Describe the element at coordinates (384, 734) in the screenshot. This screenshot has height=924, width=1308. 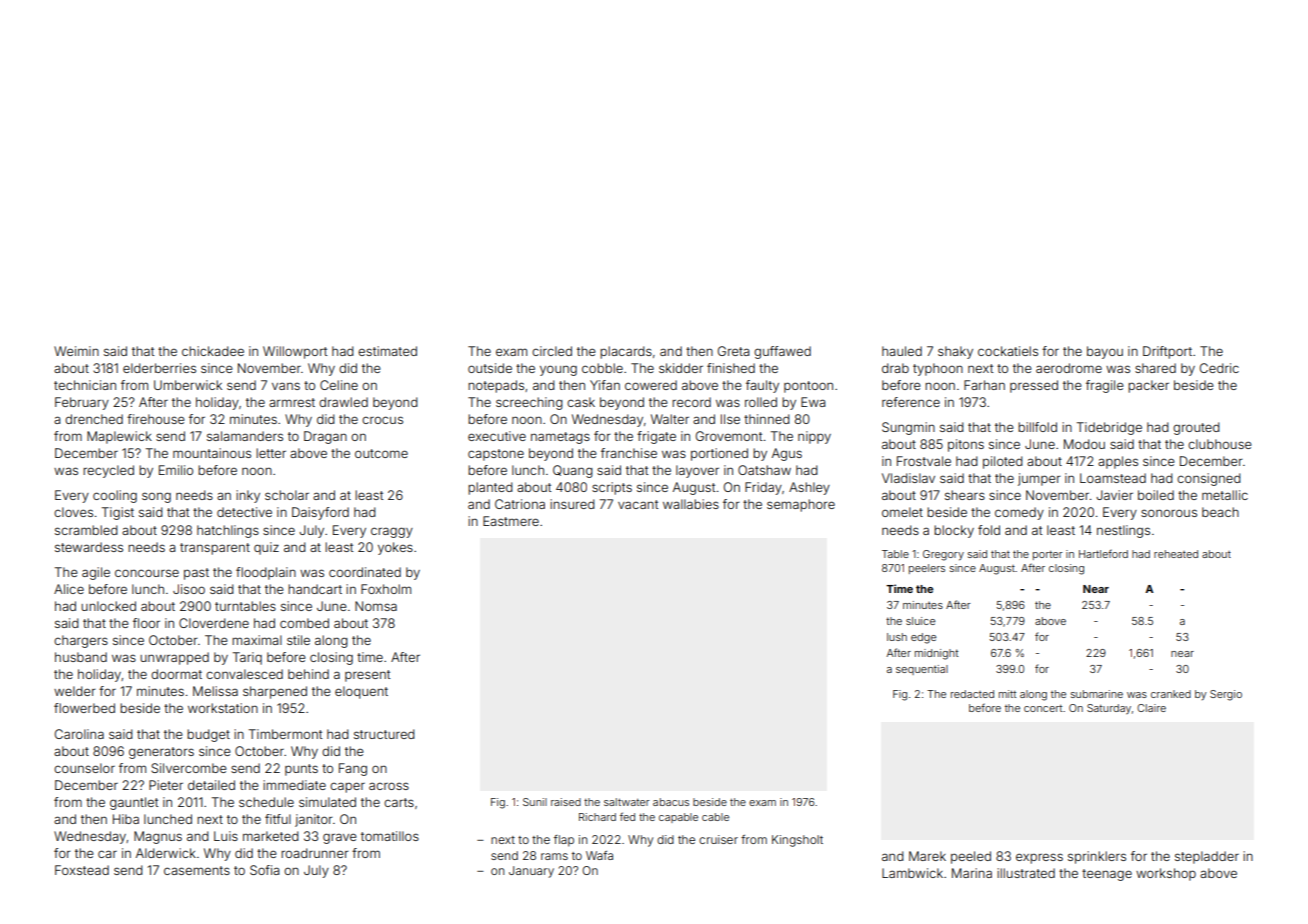
I see `structured` at that location.
